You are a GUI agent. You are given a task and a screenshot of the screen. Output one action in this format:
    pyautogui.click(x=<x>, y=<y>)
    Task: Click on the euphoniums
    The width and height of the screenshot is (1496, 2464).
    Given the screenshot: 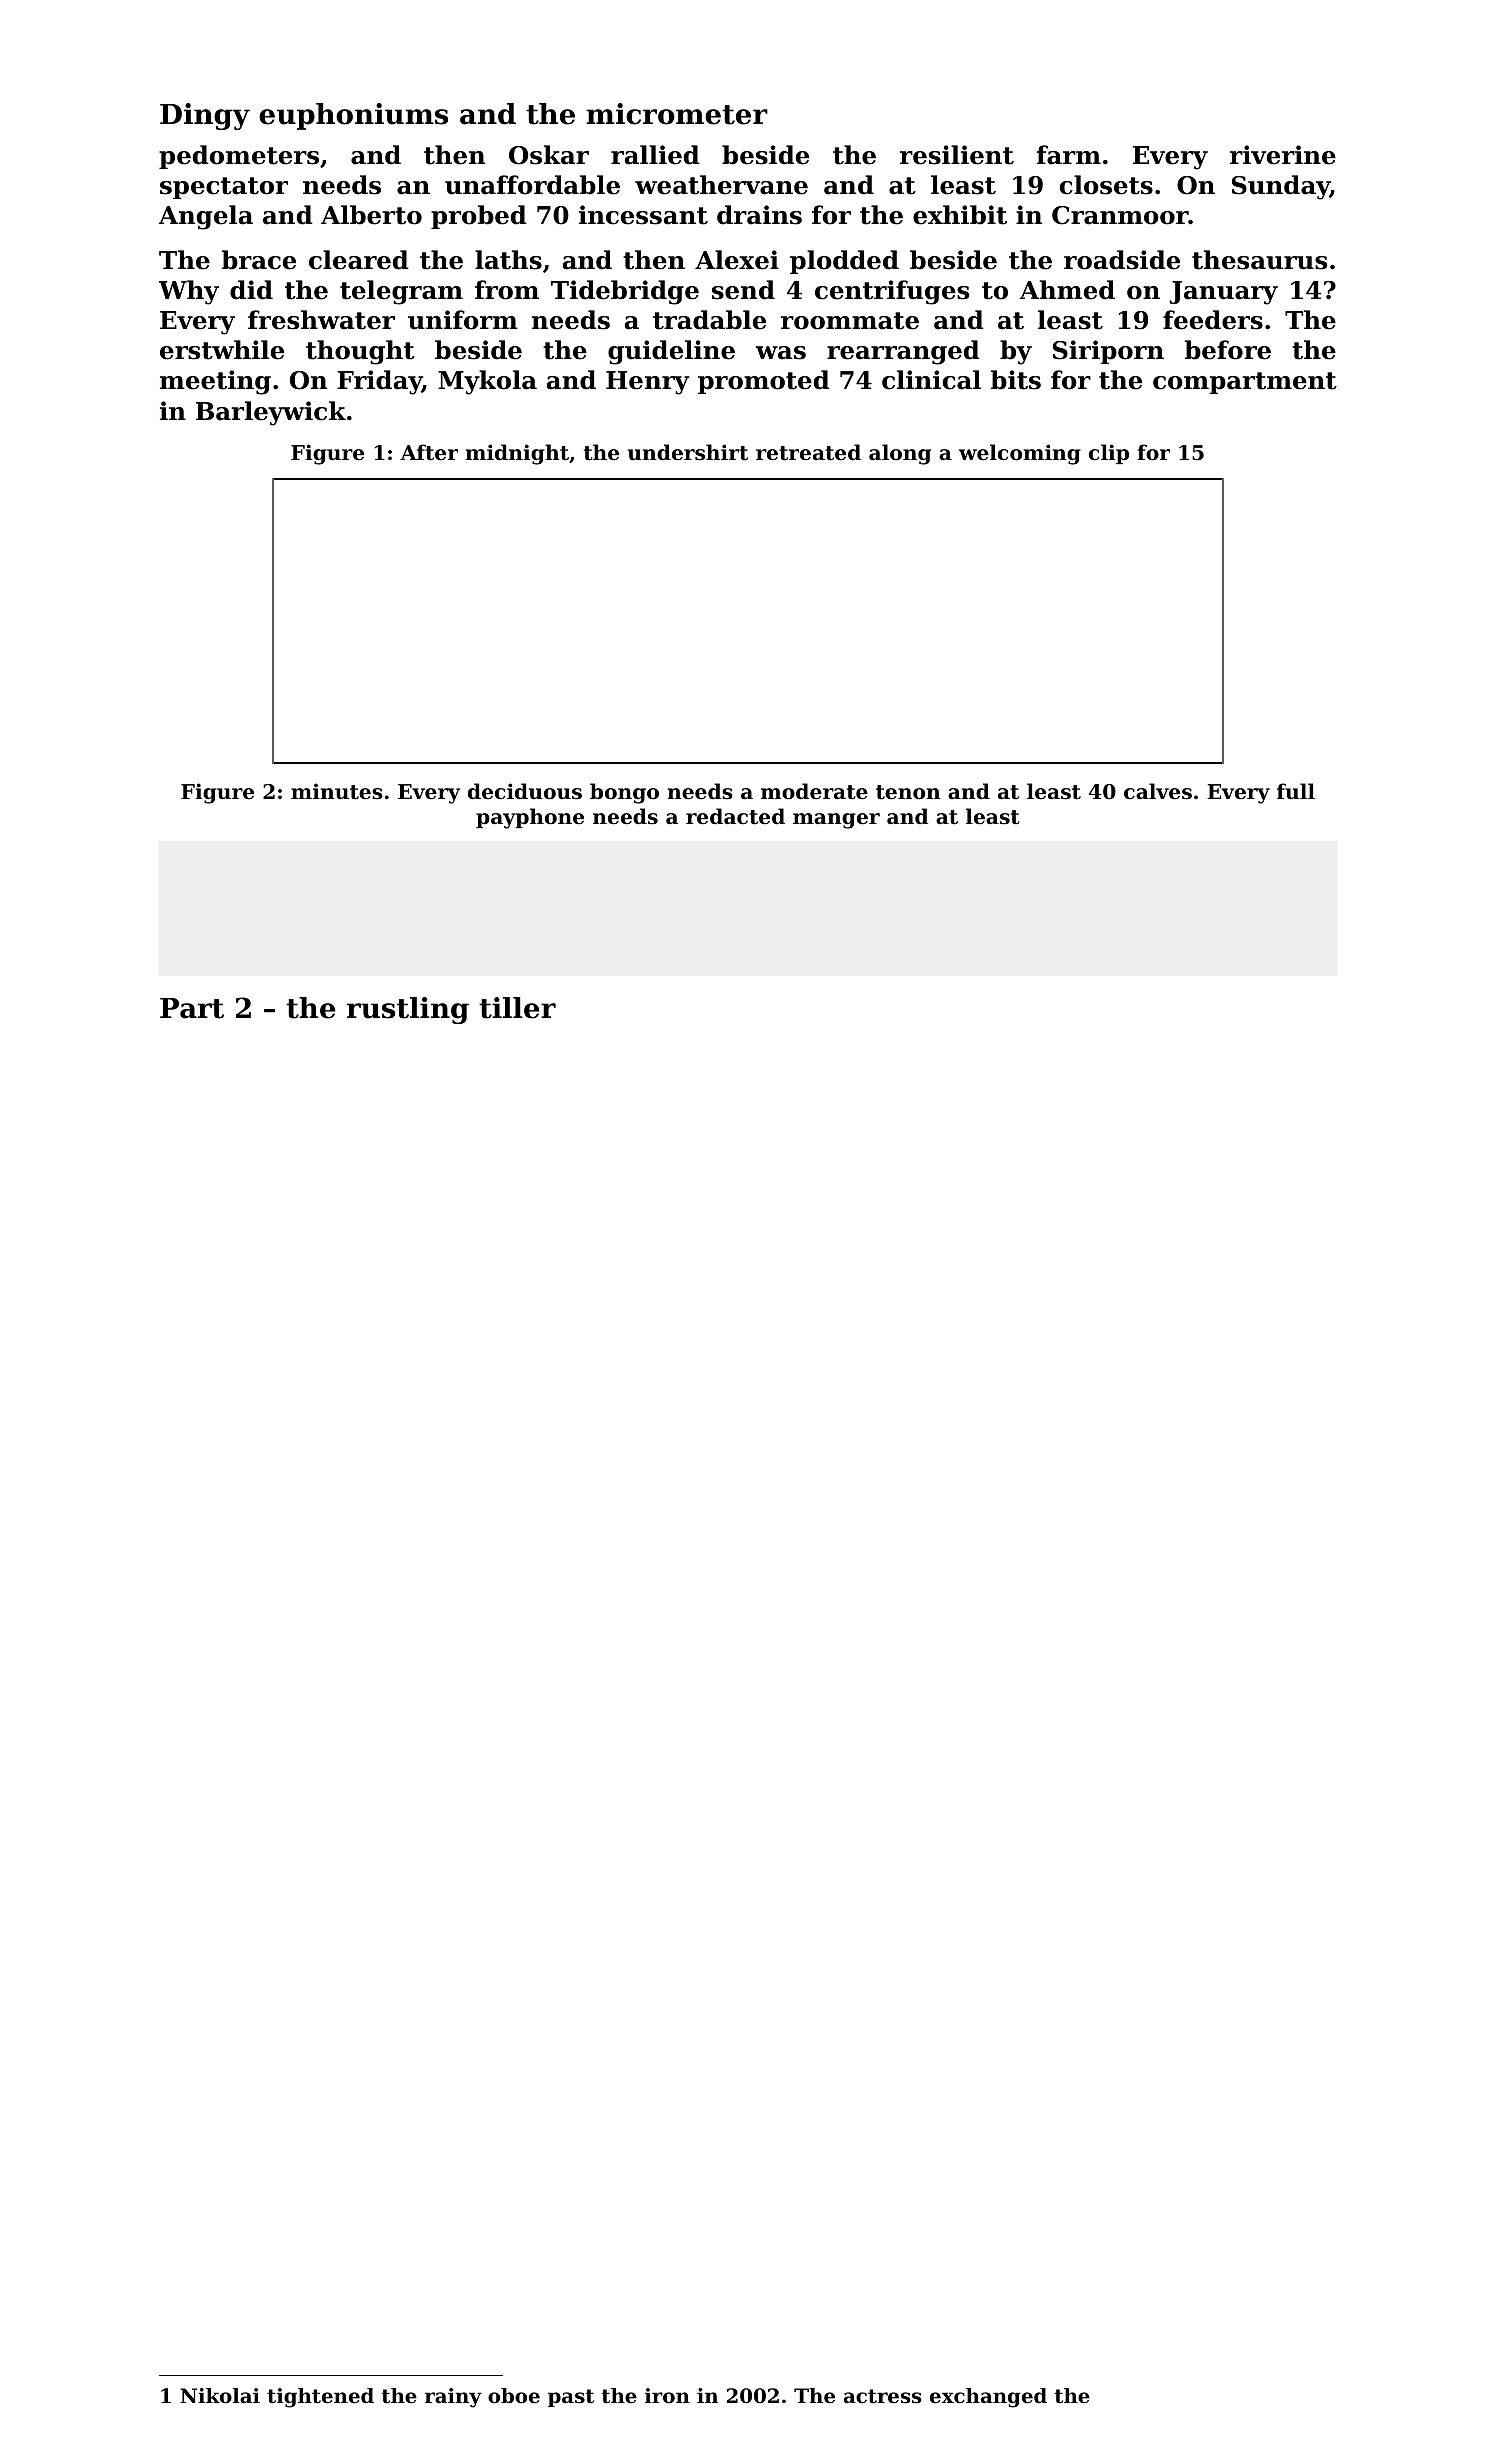 What is the action you would take?
    pyautogui.click(x=353, y=116)
